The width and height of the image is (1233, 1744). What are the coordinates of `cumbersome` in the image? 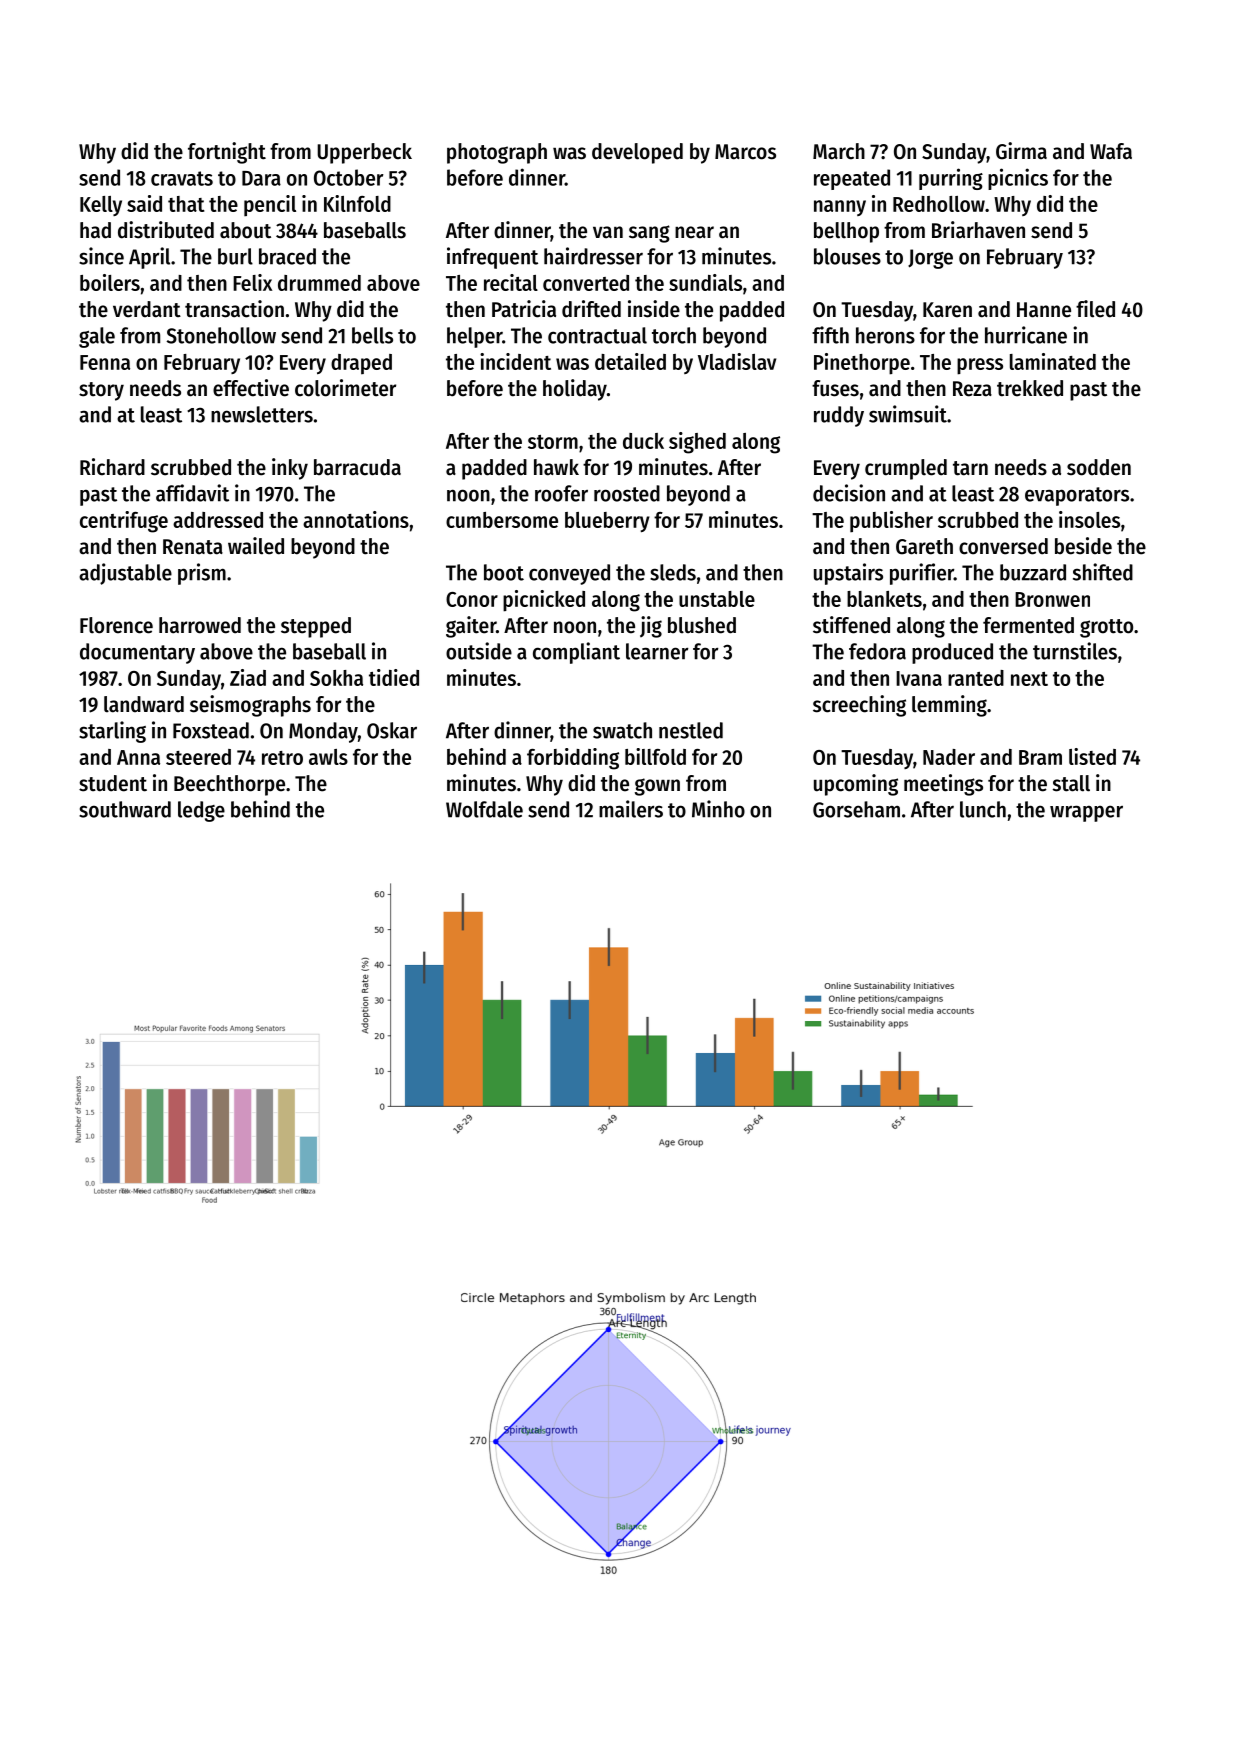 It's located at (502, 520).
